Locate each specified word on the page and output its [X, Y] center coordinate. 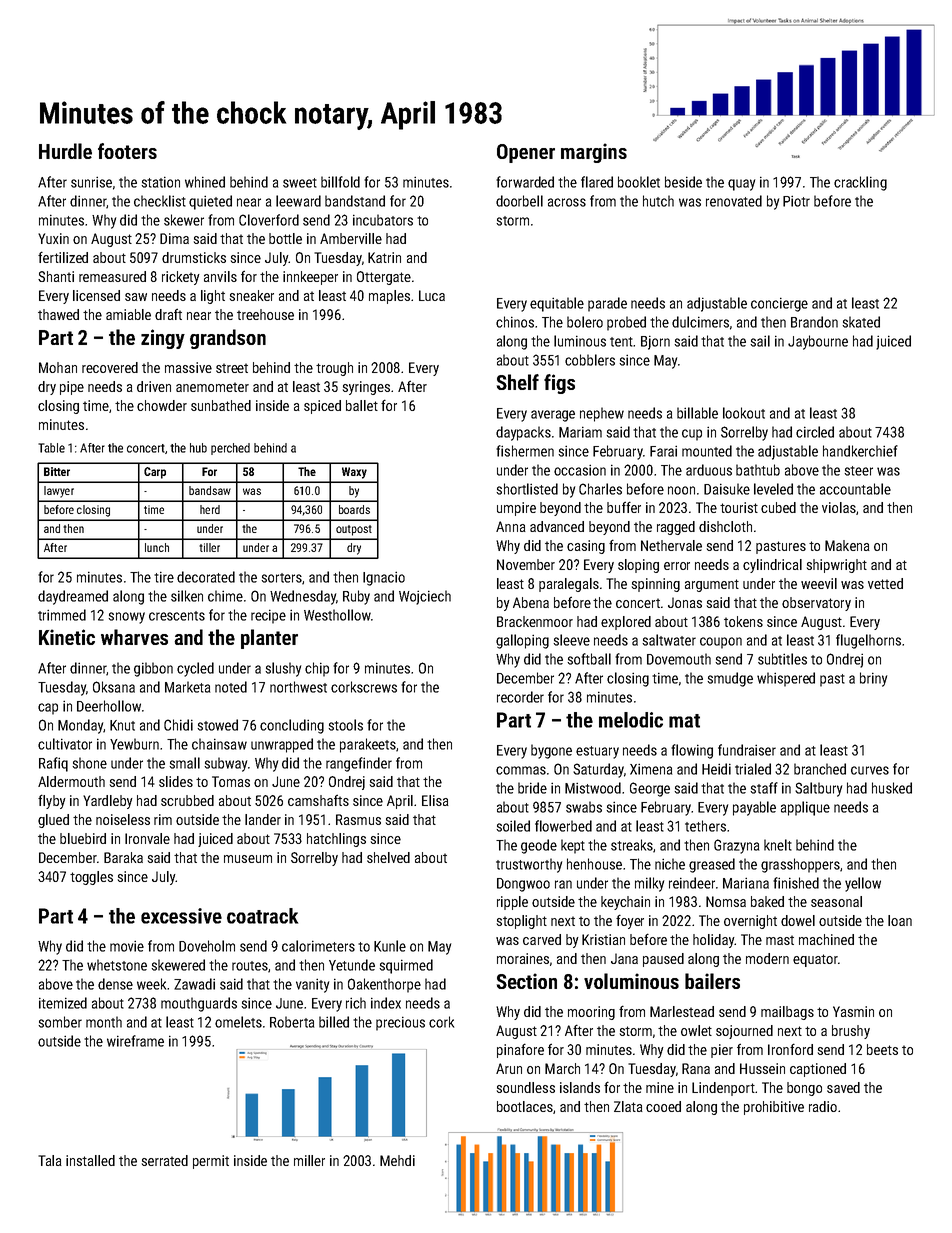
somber [60, 1022]
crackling [860, 183]
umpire [516, 509]
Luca [432, 295]
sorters [281, 578]
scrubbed [187, 800]
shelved [388, 857]
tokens [743, 621]
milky [649, 884]
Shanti [56, 276]
